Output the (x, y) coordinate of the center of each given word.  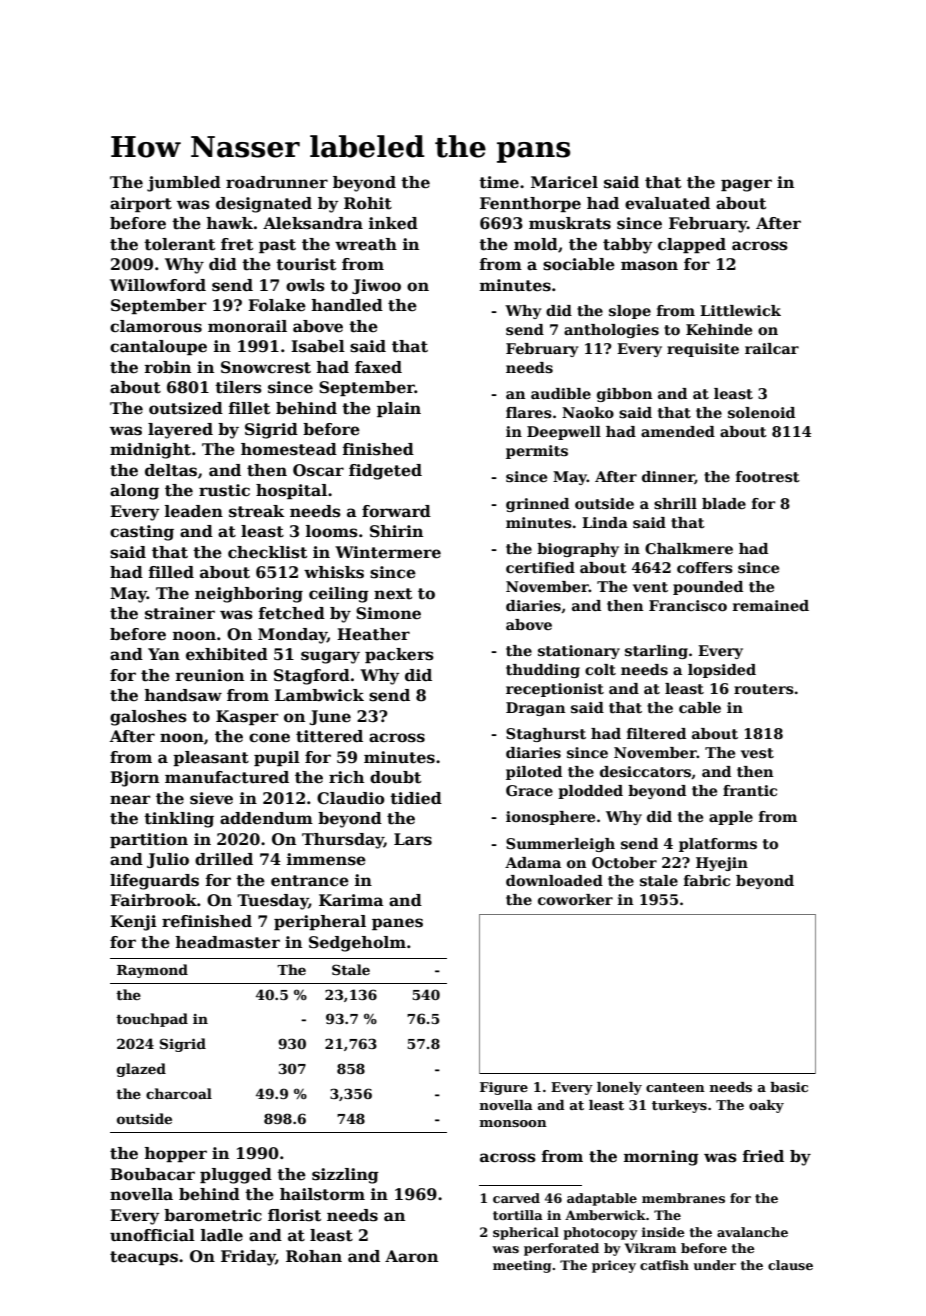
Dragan (536, 709)
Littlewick (740, 310)
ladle (222, 1235)
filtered (656, 733)
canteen (675, 1087)
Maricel (564, 182)
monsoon (513, 1123)
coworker (575, 899)
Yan (164, 654)
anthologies (611, 331)
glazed (141, 1070)
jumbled (184, 184)
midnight (150, 451)
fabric (707, 880)
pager (746, 185)
